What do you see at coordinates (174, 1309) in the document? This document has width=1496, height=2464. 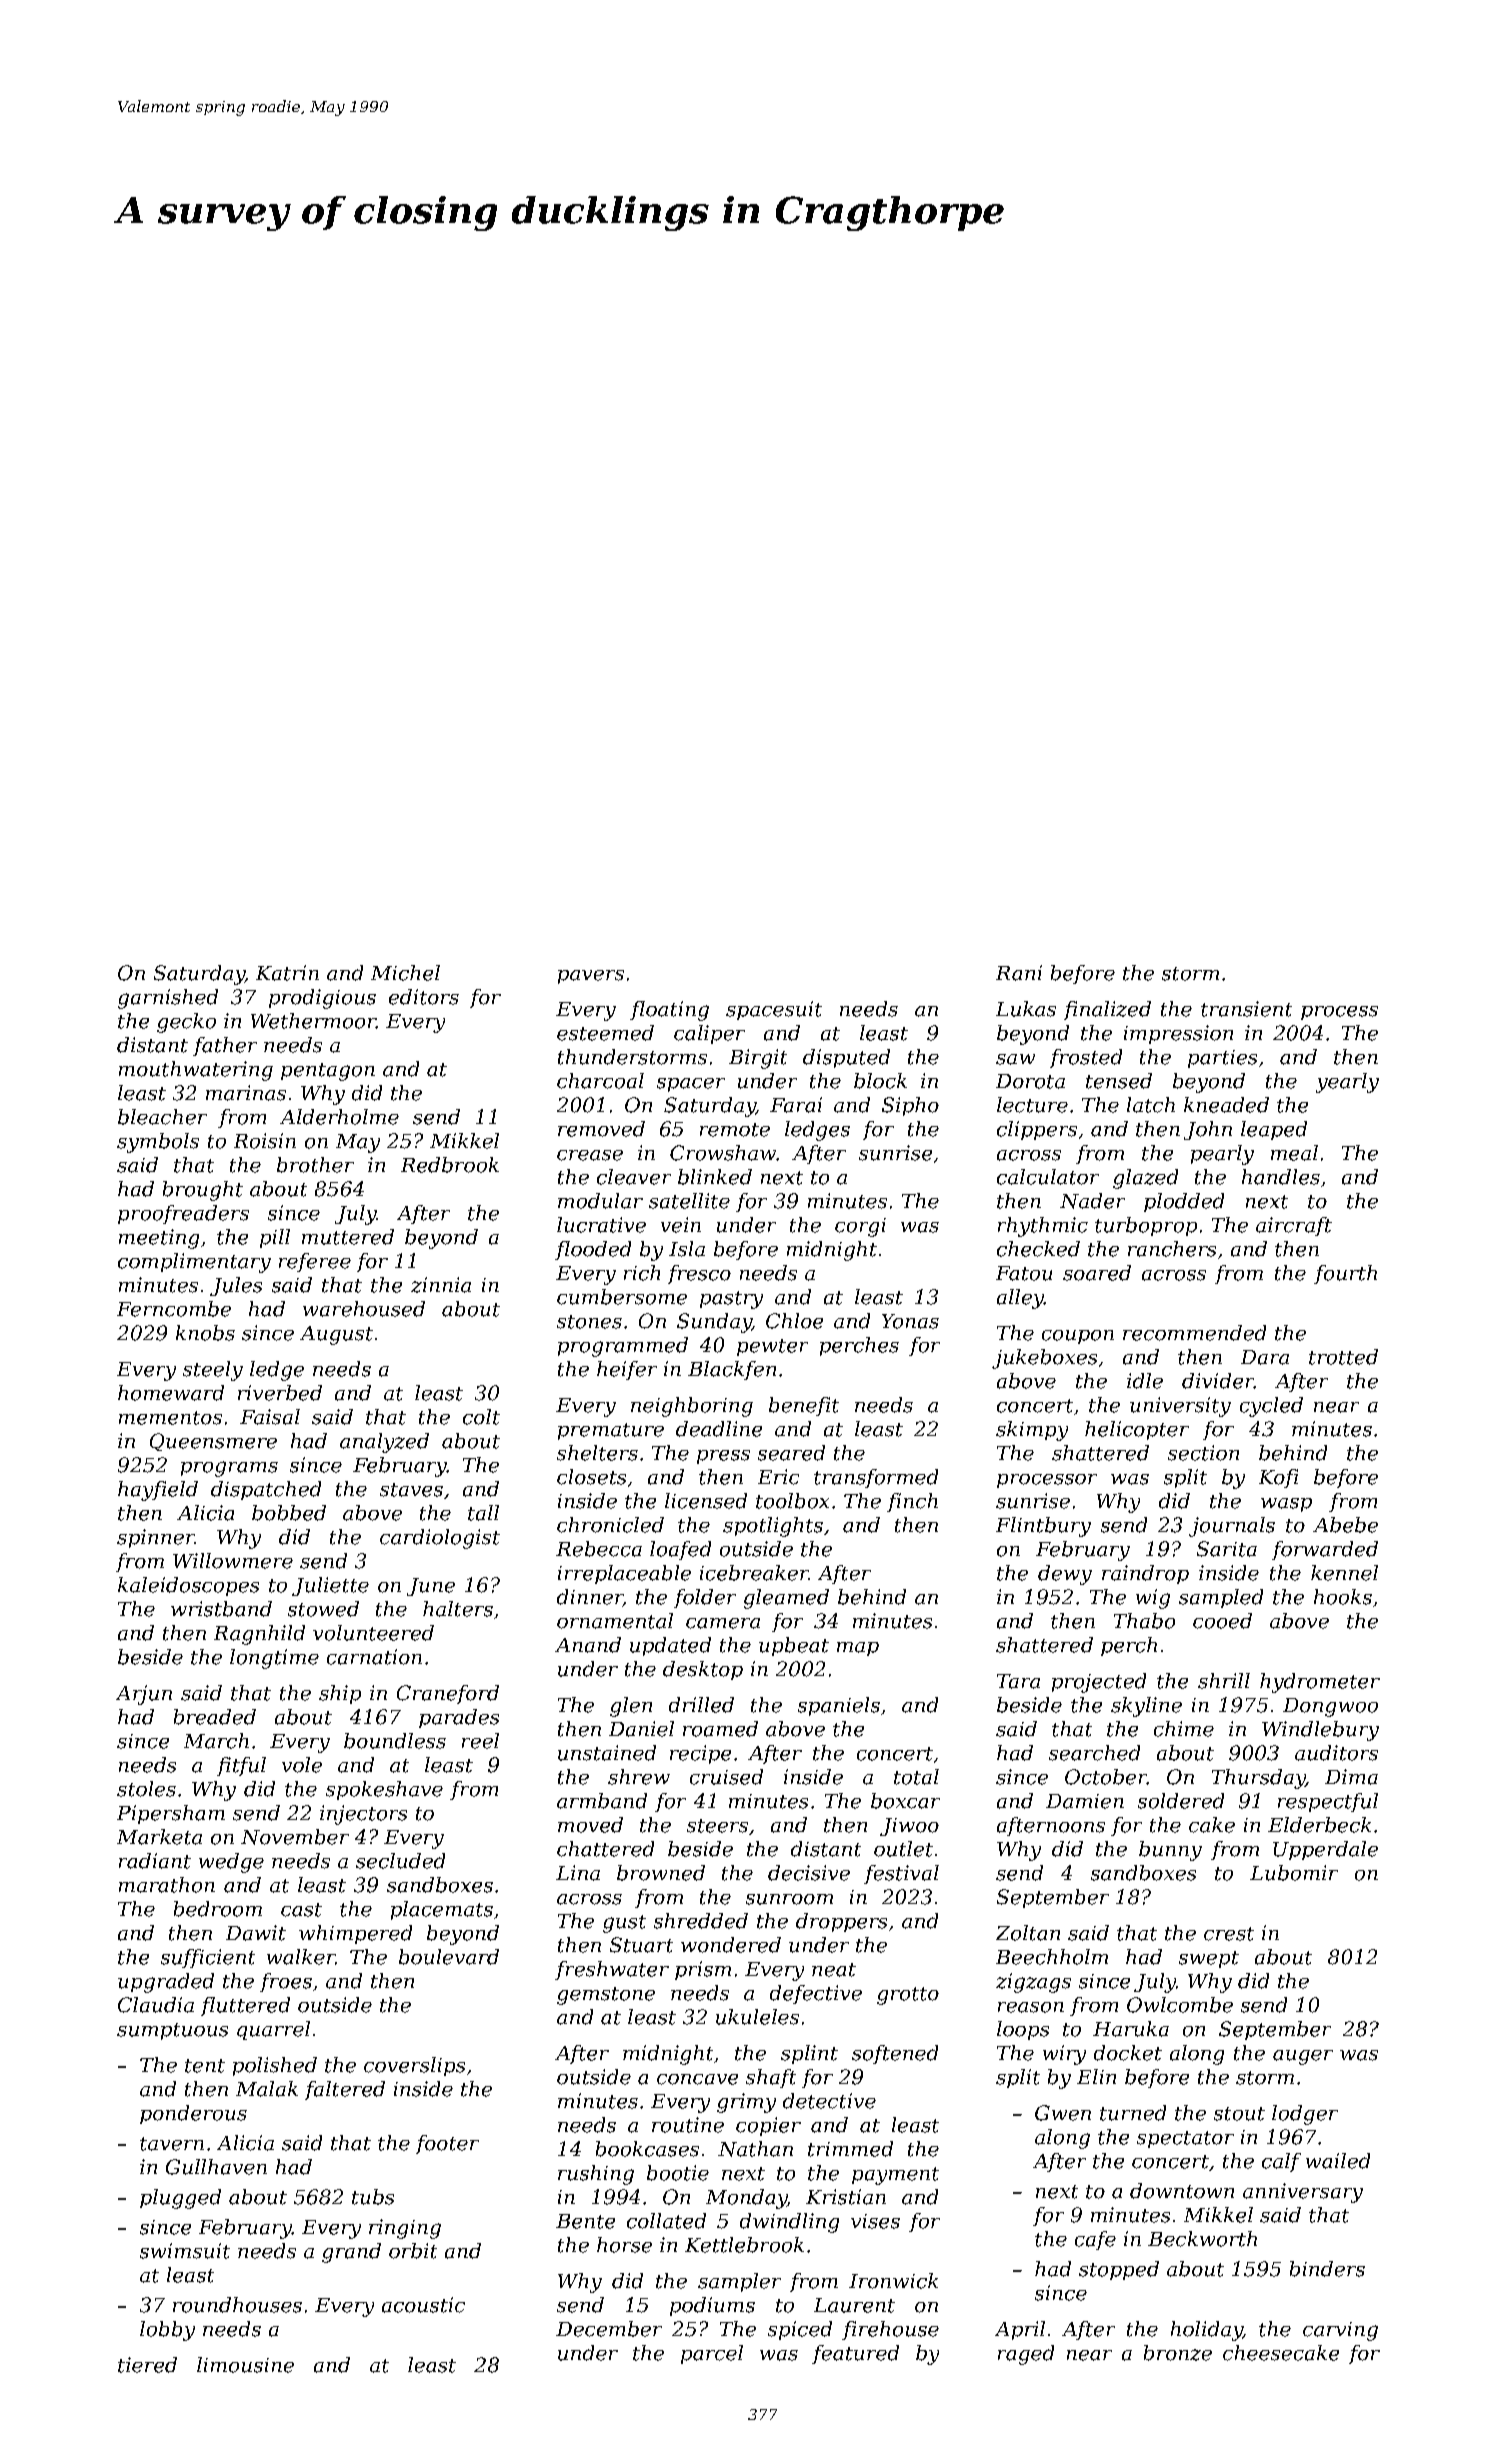 I see `Ferncombe` at bounding box center [174, 1309].
